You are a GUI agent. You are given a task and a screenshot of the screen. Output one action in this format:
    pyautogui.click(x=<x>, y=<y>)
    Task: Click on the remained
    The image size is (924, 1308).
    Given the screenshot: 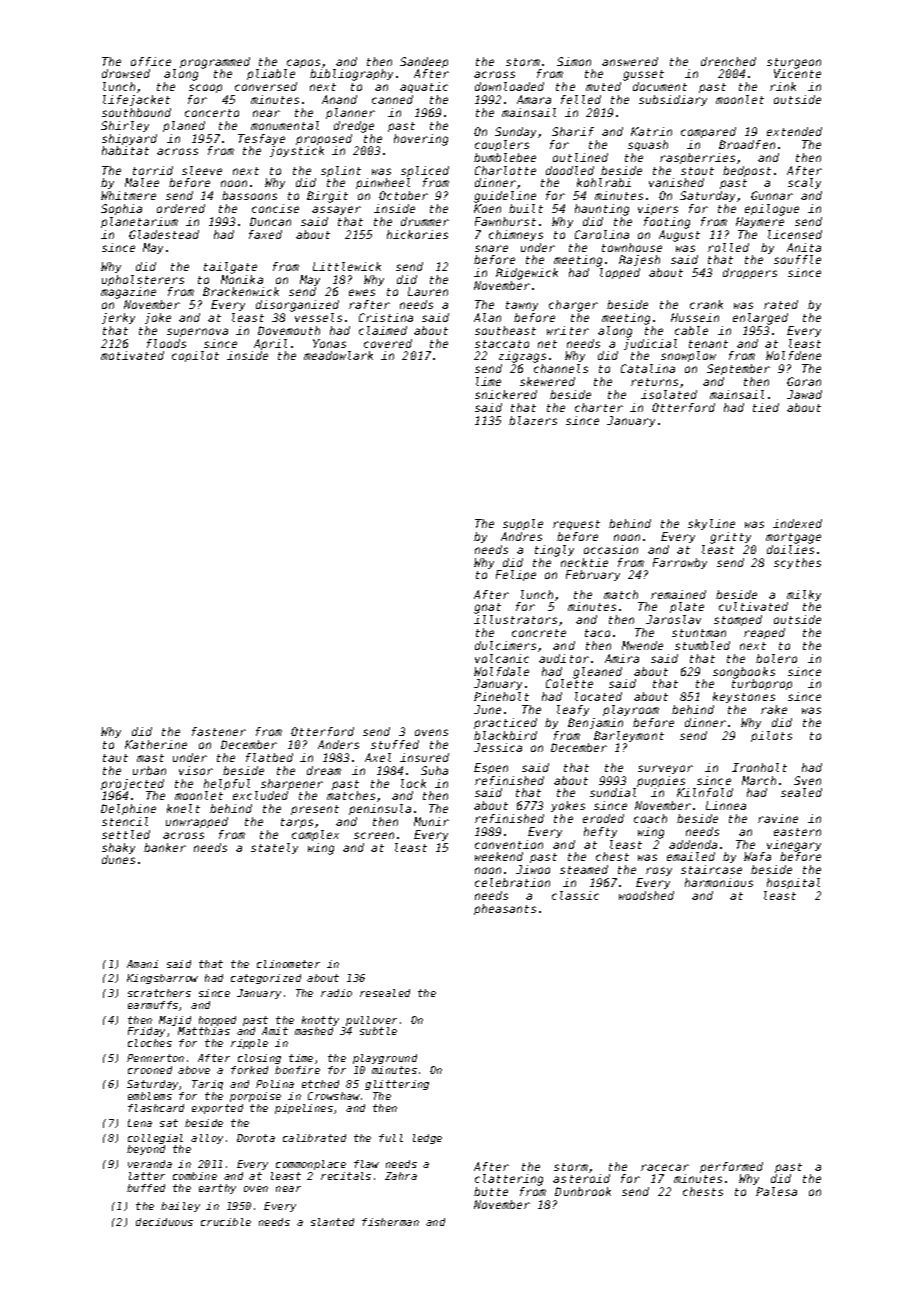 What is the action you would take?
    pyautogui.click(x=678, y=594)
